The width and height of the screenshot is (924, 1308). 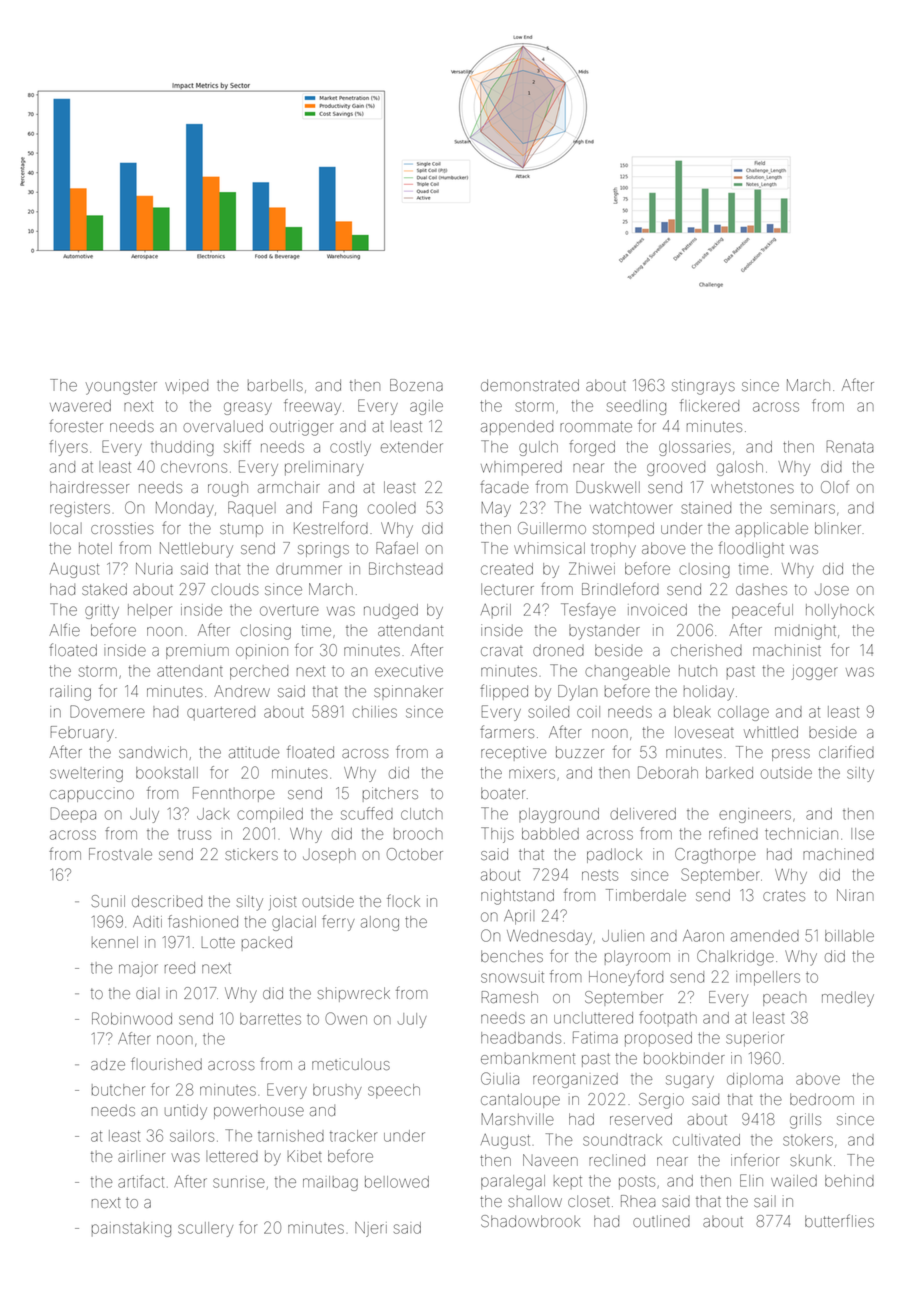 I want to click on Frostvale, so click(x=120, y=854).
